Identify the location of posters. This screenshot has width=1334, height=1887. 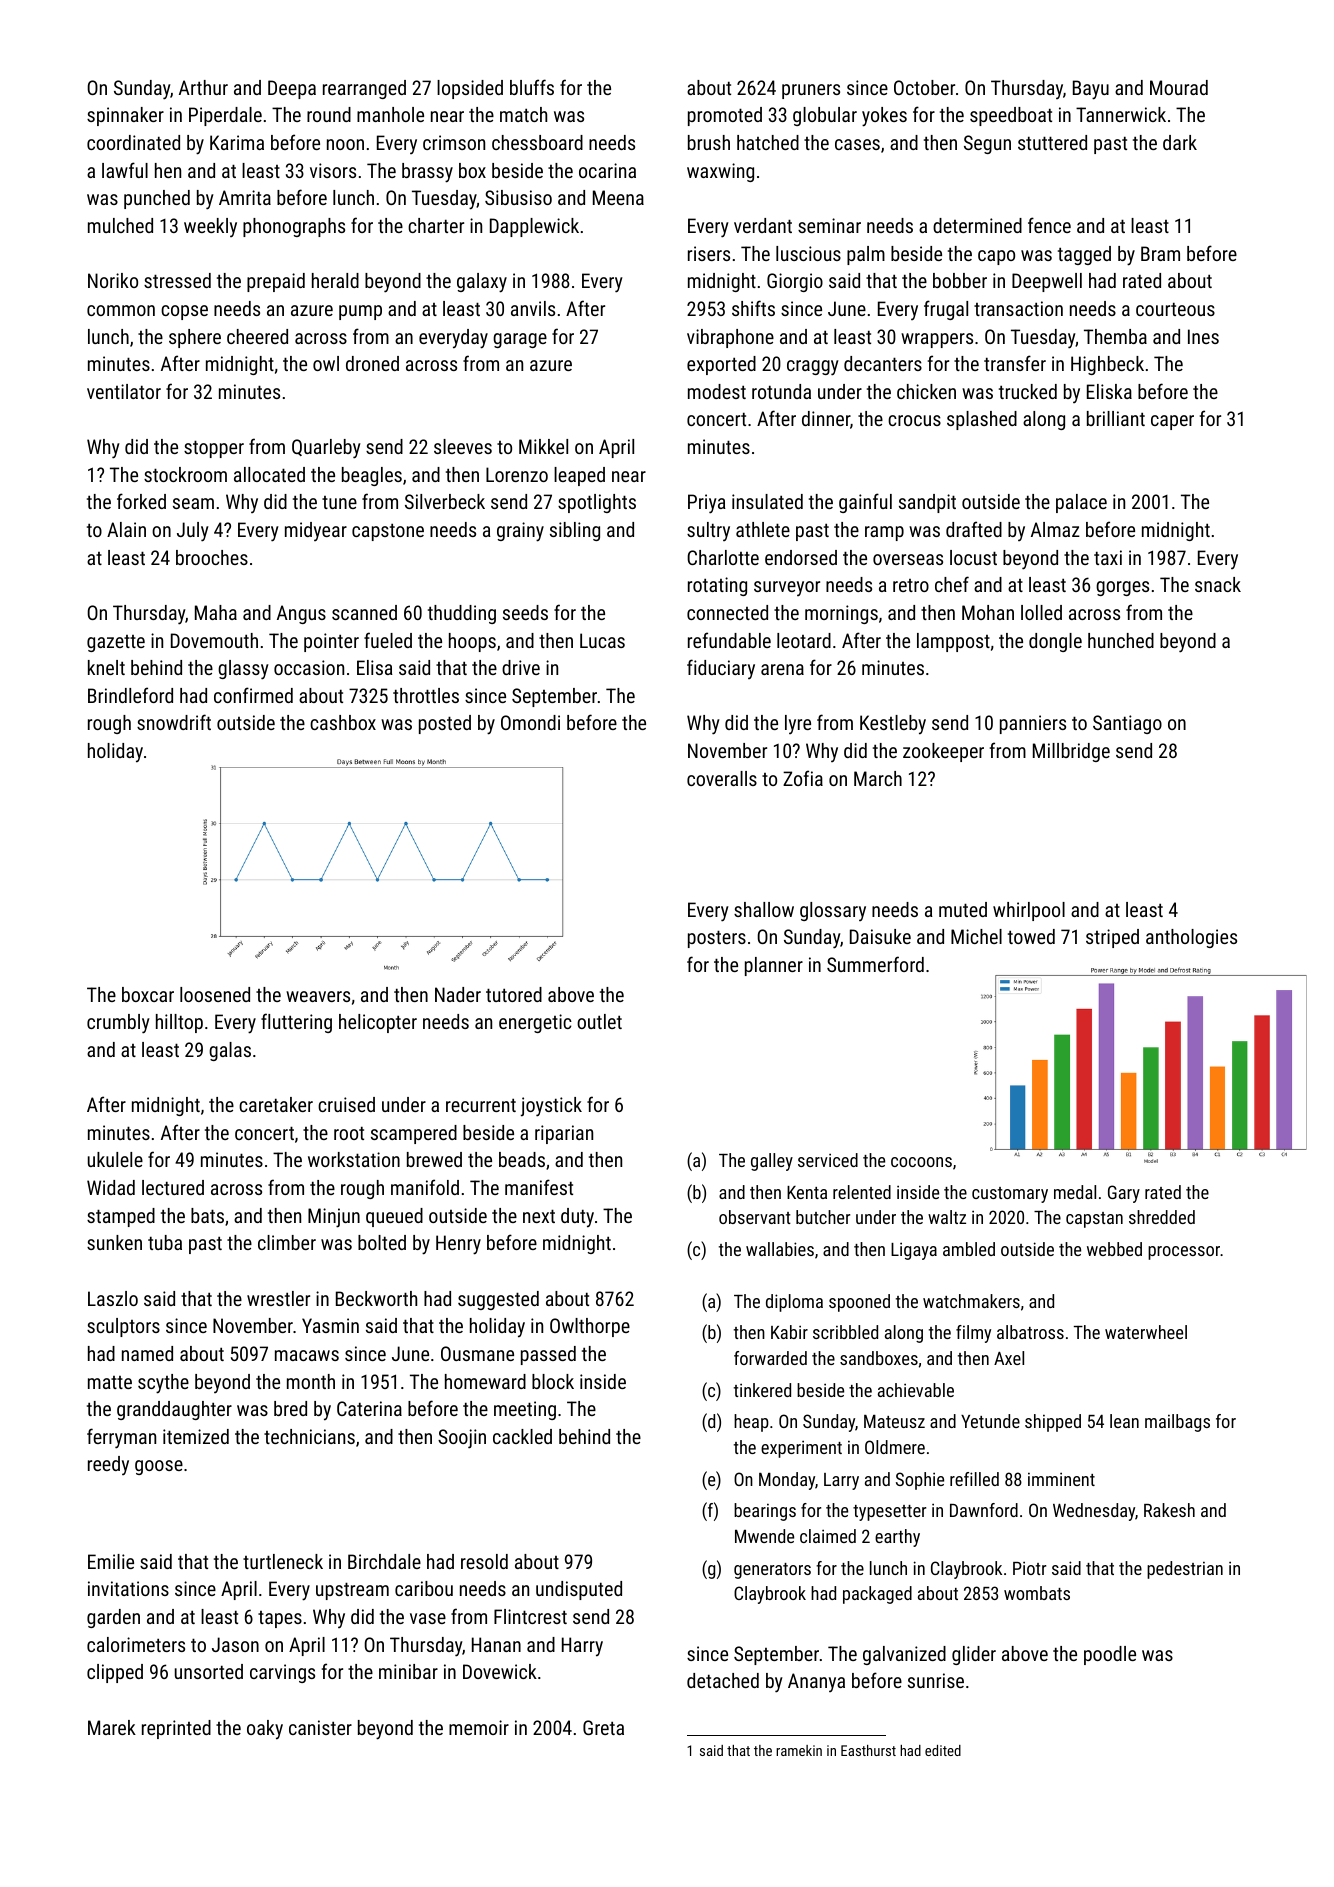
(717, 939).
